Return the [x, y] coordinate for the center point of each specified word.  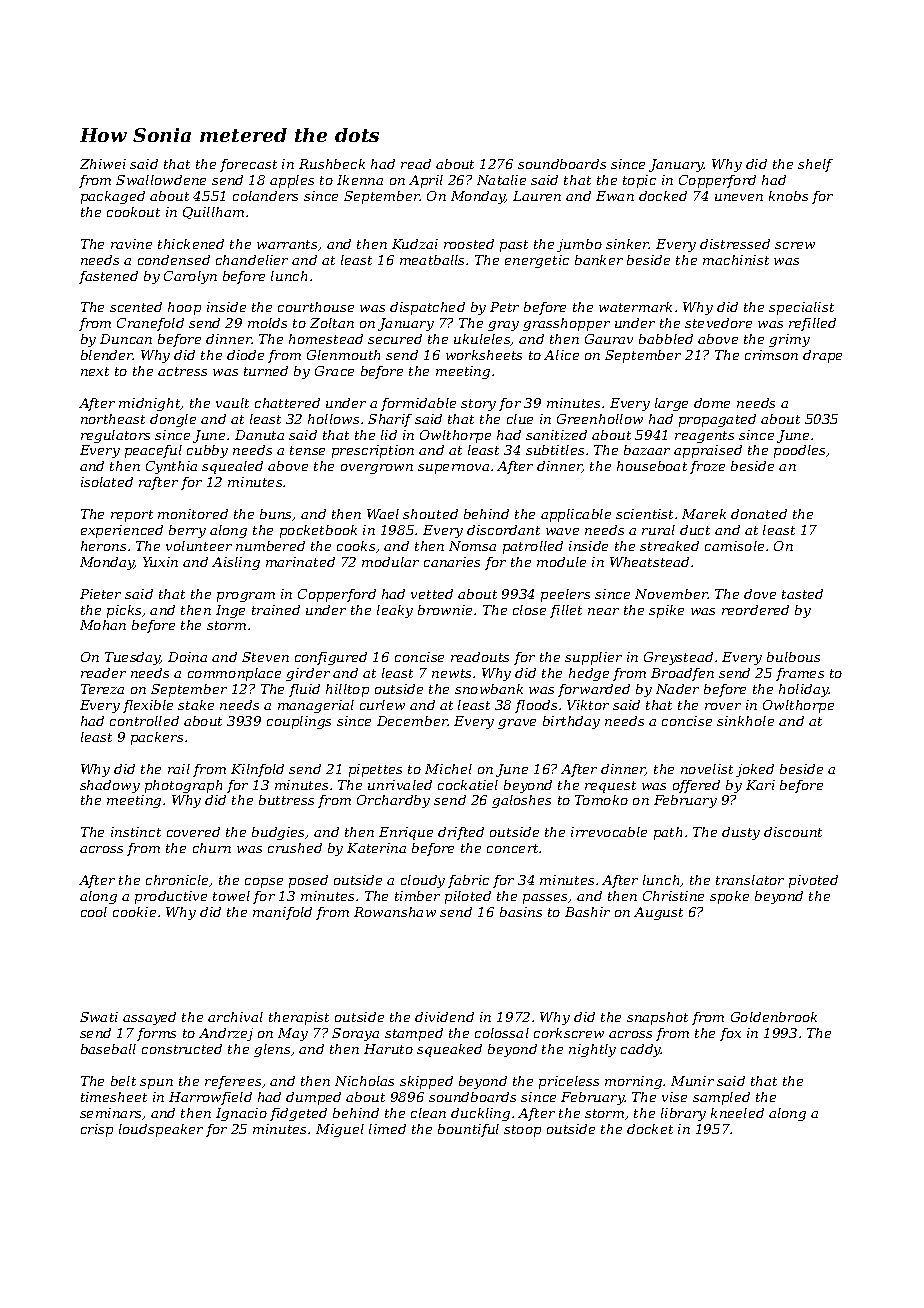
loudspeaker [161, 1130]
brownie [445, 610]
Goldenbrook [774, 1017]
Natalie [501, 180]
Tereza [102, 689]
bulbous [793, 657]
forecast [248, 165]
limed [387, 1129]
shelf [815, 165]
